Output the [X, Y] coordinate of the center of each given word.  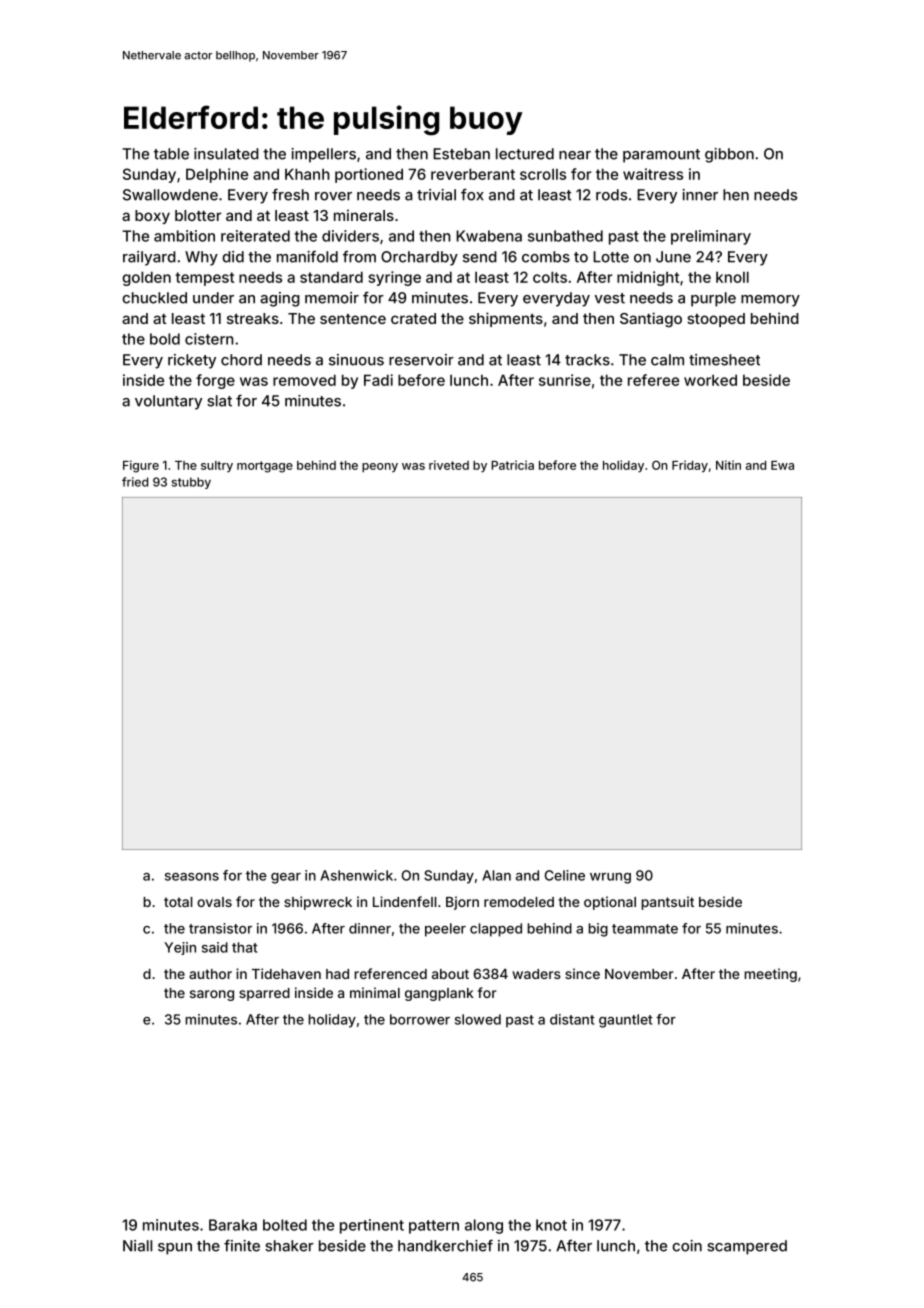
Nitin [728, 465]
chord [241, 360]
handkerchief [445, 1245]
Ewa [782, 465]
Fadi [378, 380]
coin [687, 1246]
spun [175, 1249]
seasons [192, 877]
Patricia [512, 465]
